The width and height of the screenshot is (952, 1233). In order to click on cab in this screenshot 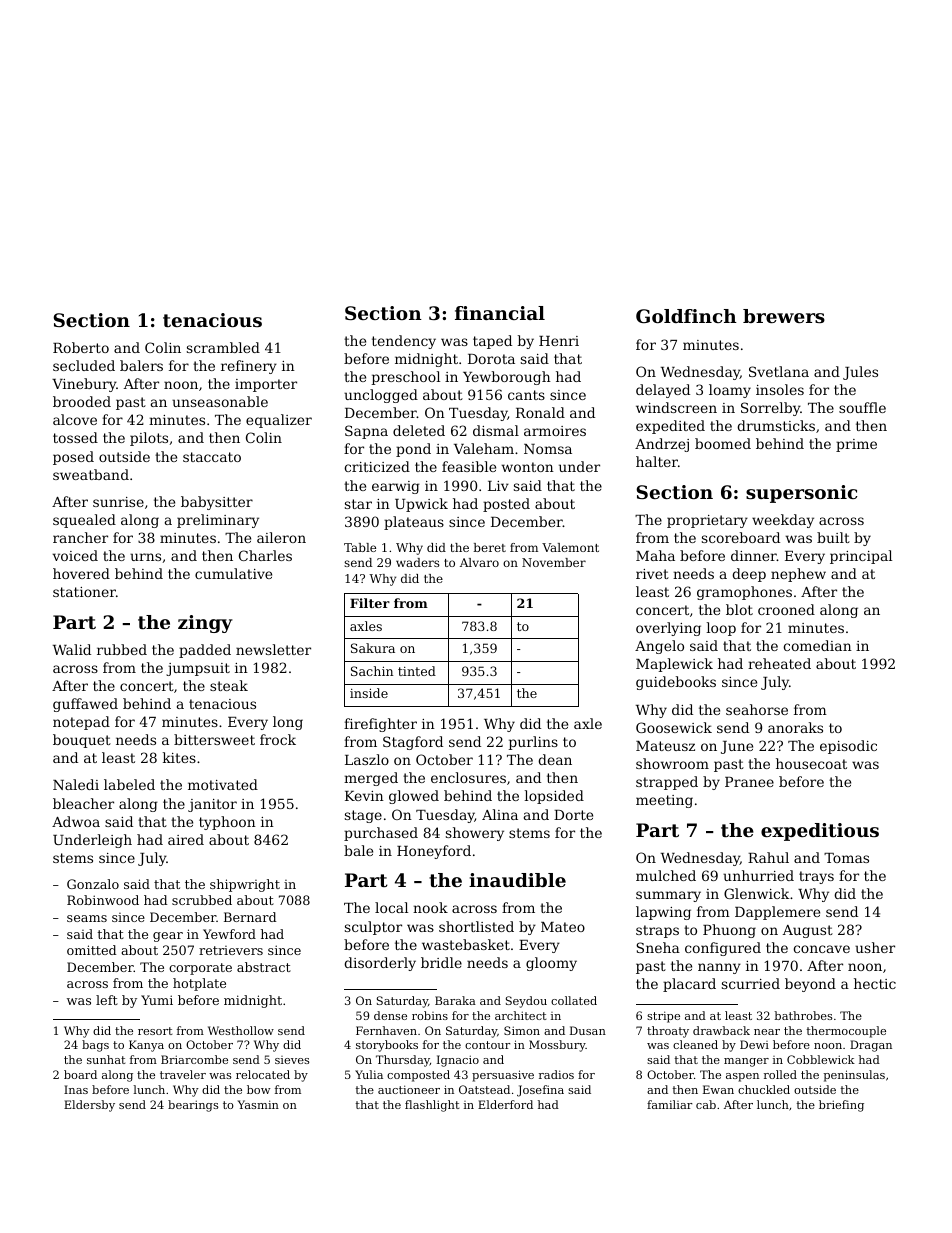, I will do `click(706, 1104)`.
